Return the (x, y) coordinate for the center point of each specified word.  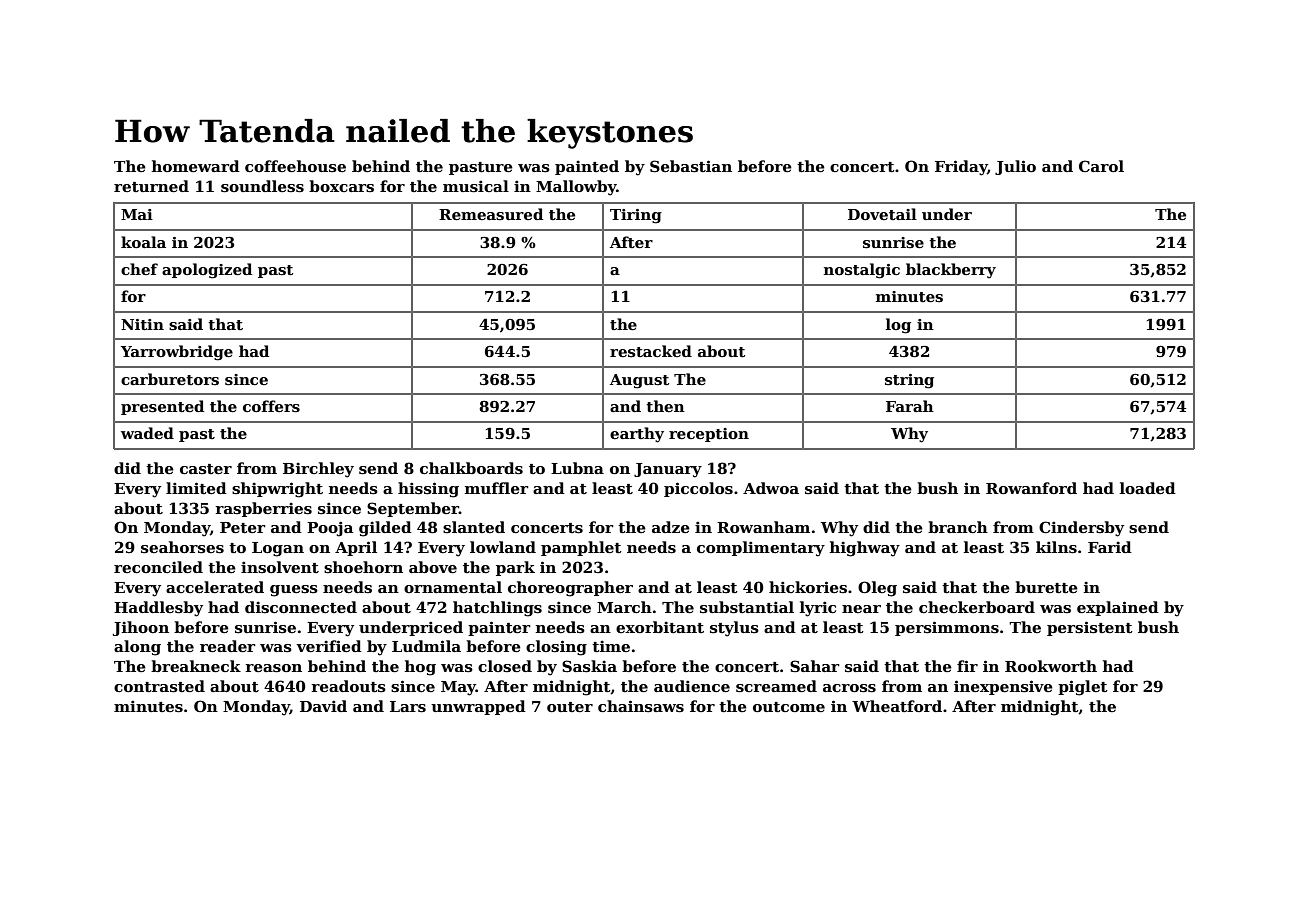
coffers (271, 406)
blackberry (951, 271)
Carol (1101, 166)
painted (587, 167)
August (639, 381)
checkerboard (977, 607)
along (137, 648)
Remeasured (491, 214)
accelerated (215, 587)
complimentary (761, 549)
